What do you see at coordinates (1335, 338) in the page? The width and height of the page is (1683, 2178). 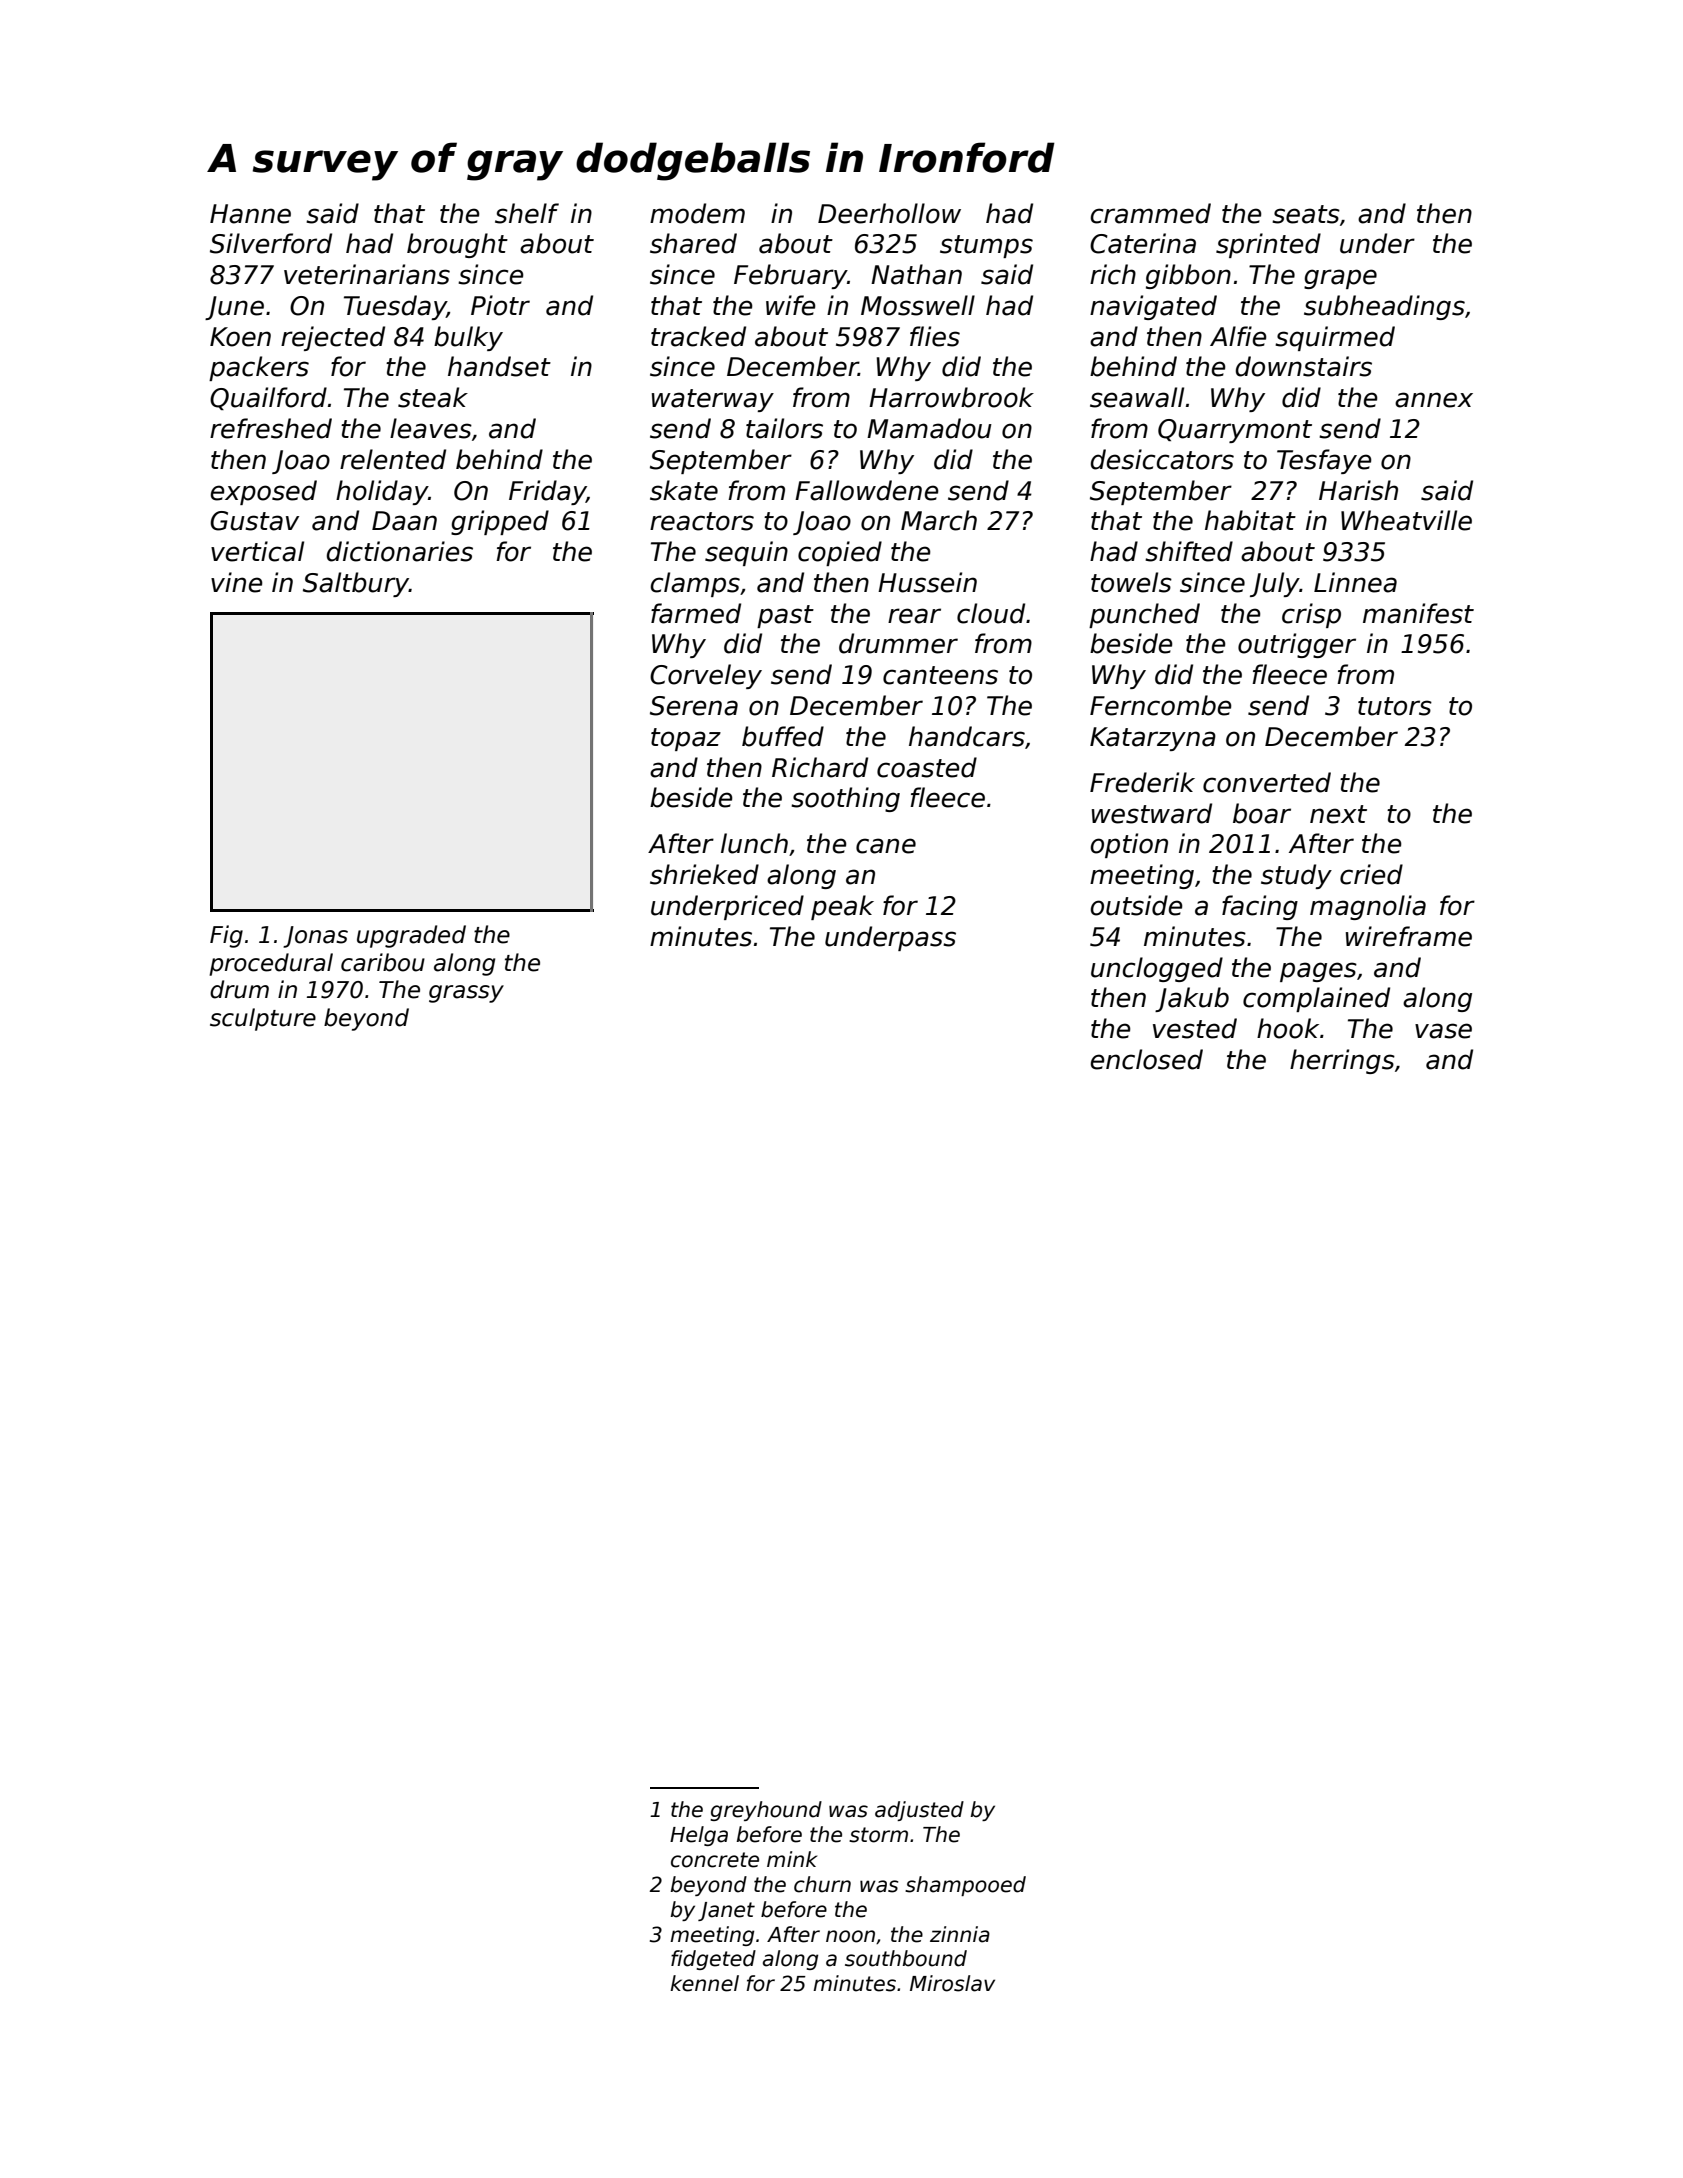 I see `squirmed` at bounding box center [1335, 338].
